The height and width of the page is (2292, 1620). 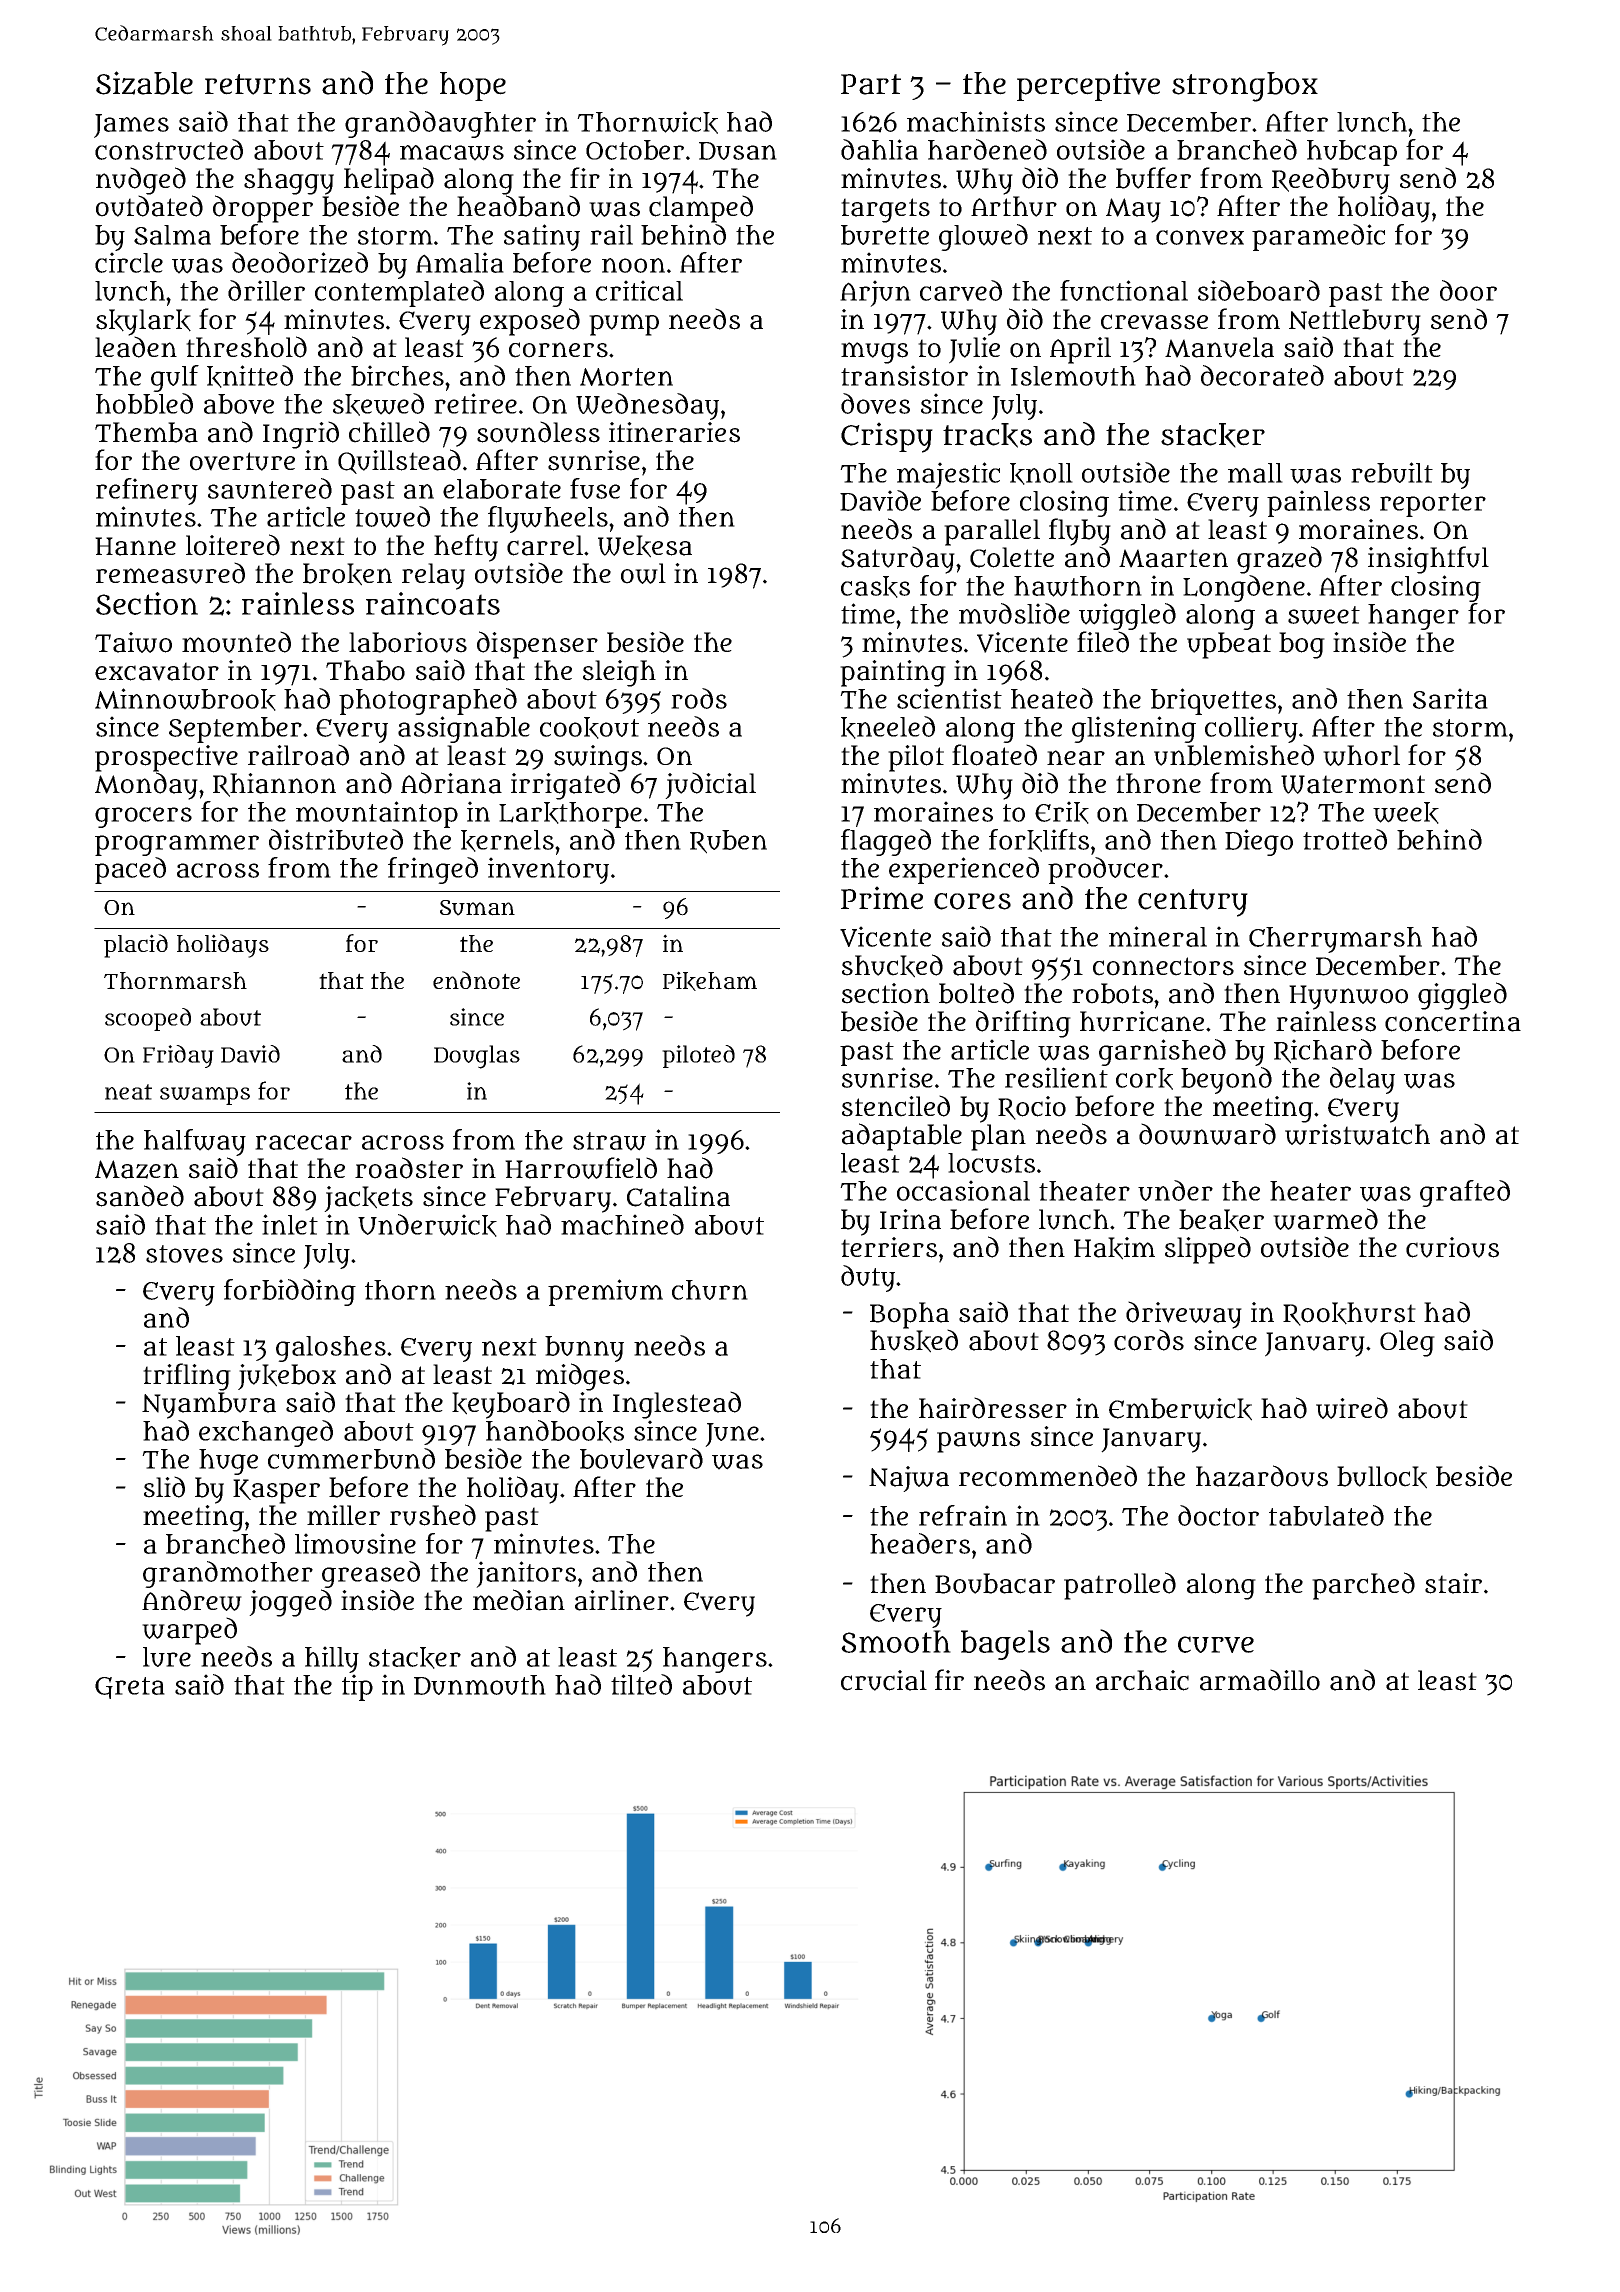 What do you see at coordinates (1428, 560) in the page?
I see `insightful` at bounding box center [1428, 560].
